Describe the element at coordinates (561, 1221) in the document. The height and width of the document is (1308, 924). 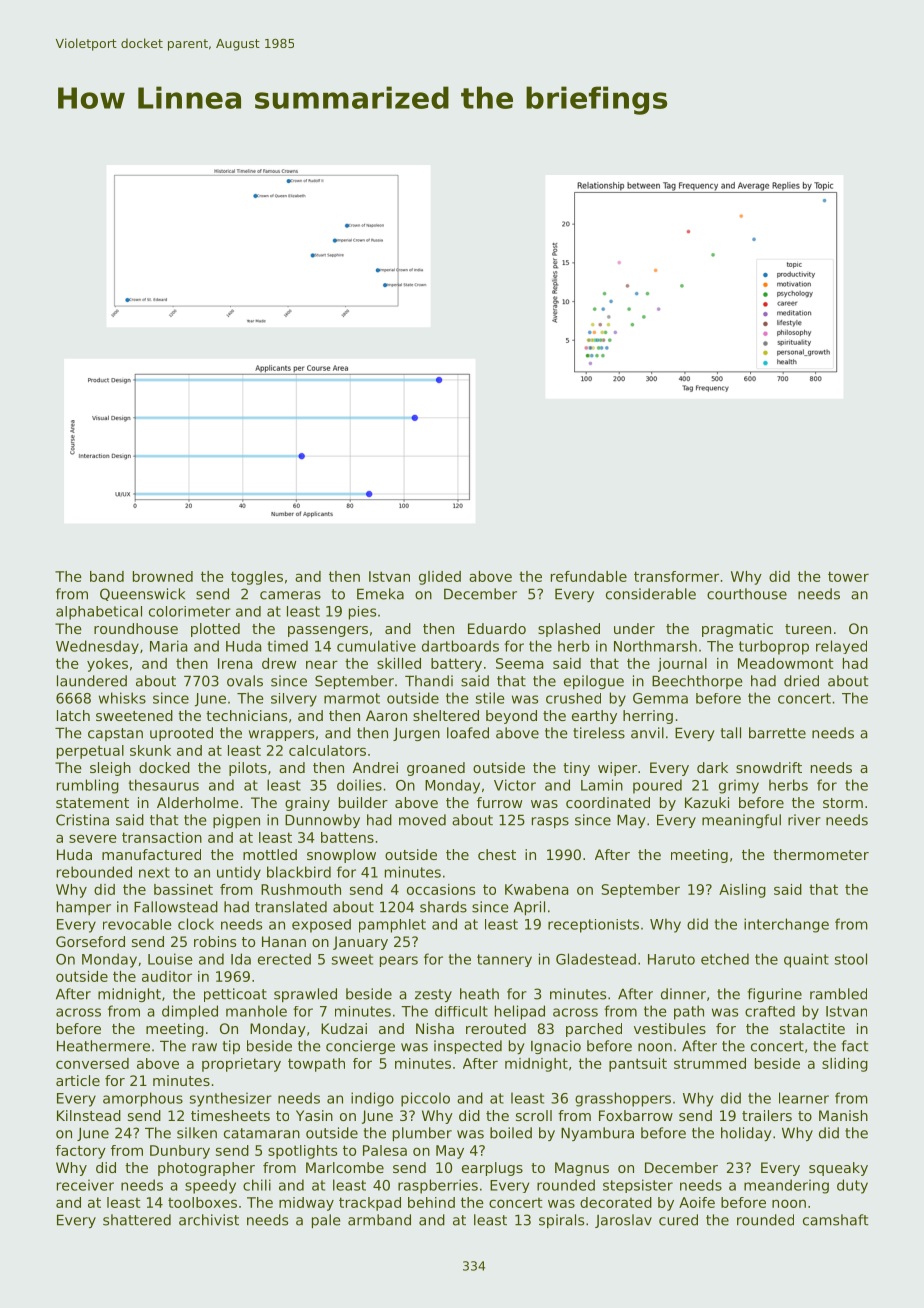
I see `spirals` at that location.
